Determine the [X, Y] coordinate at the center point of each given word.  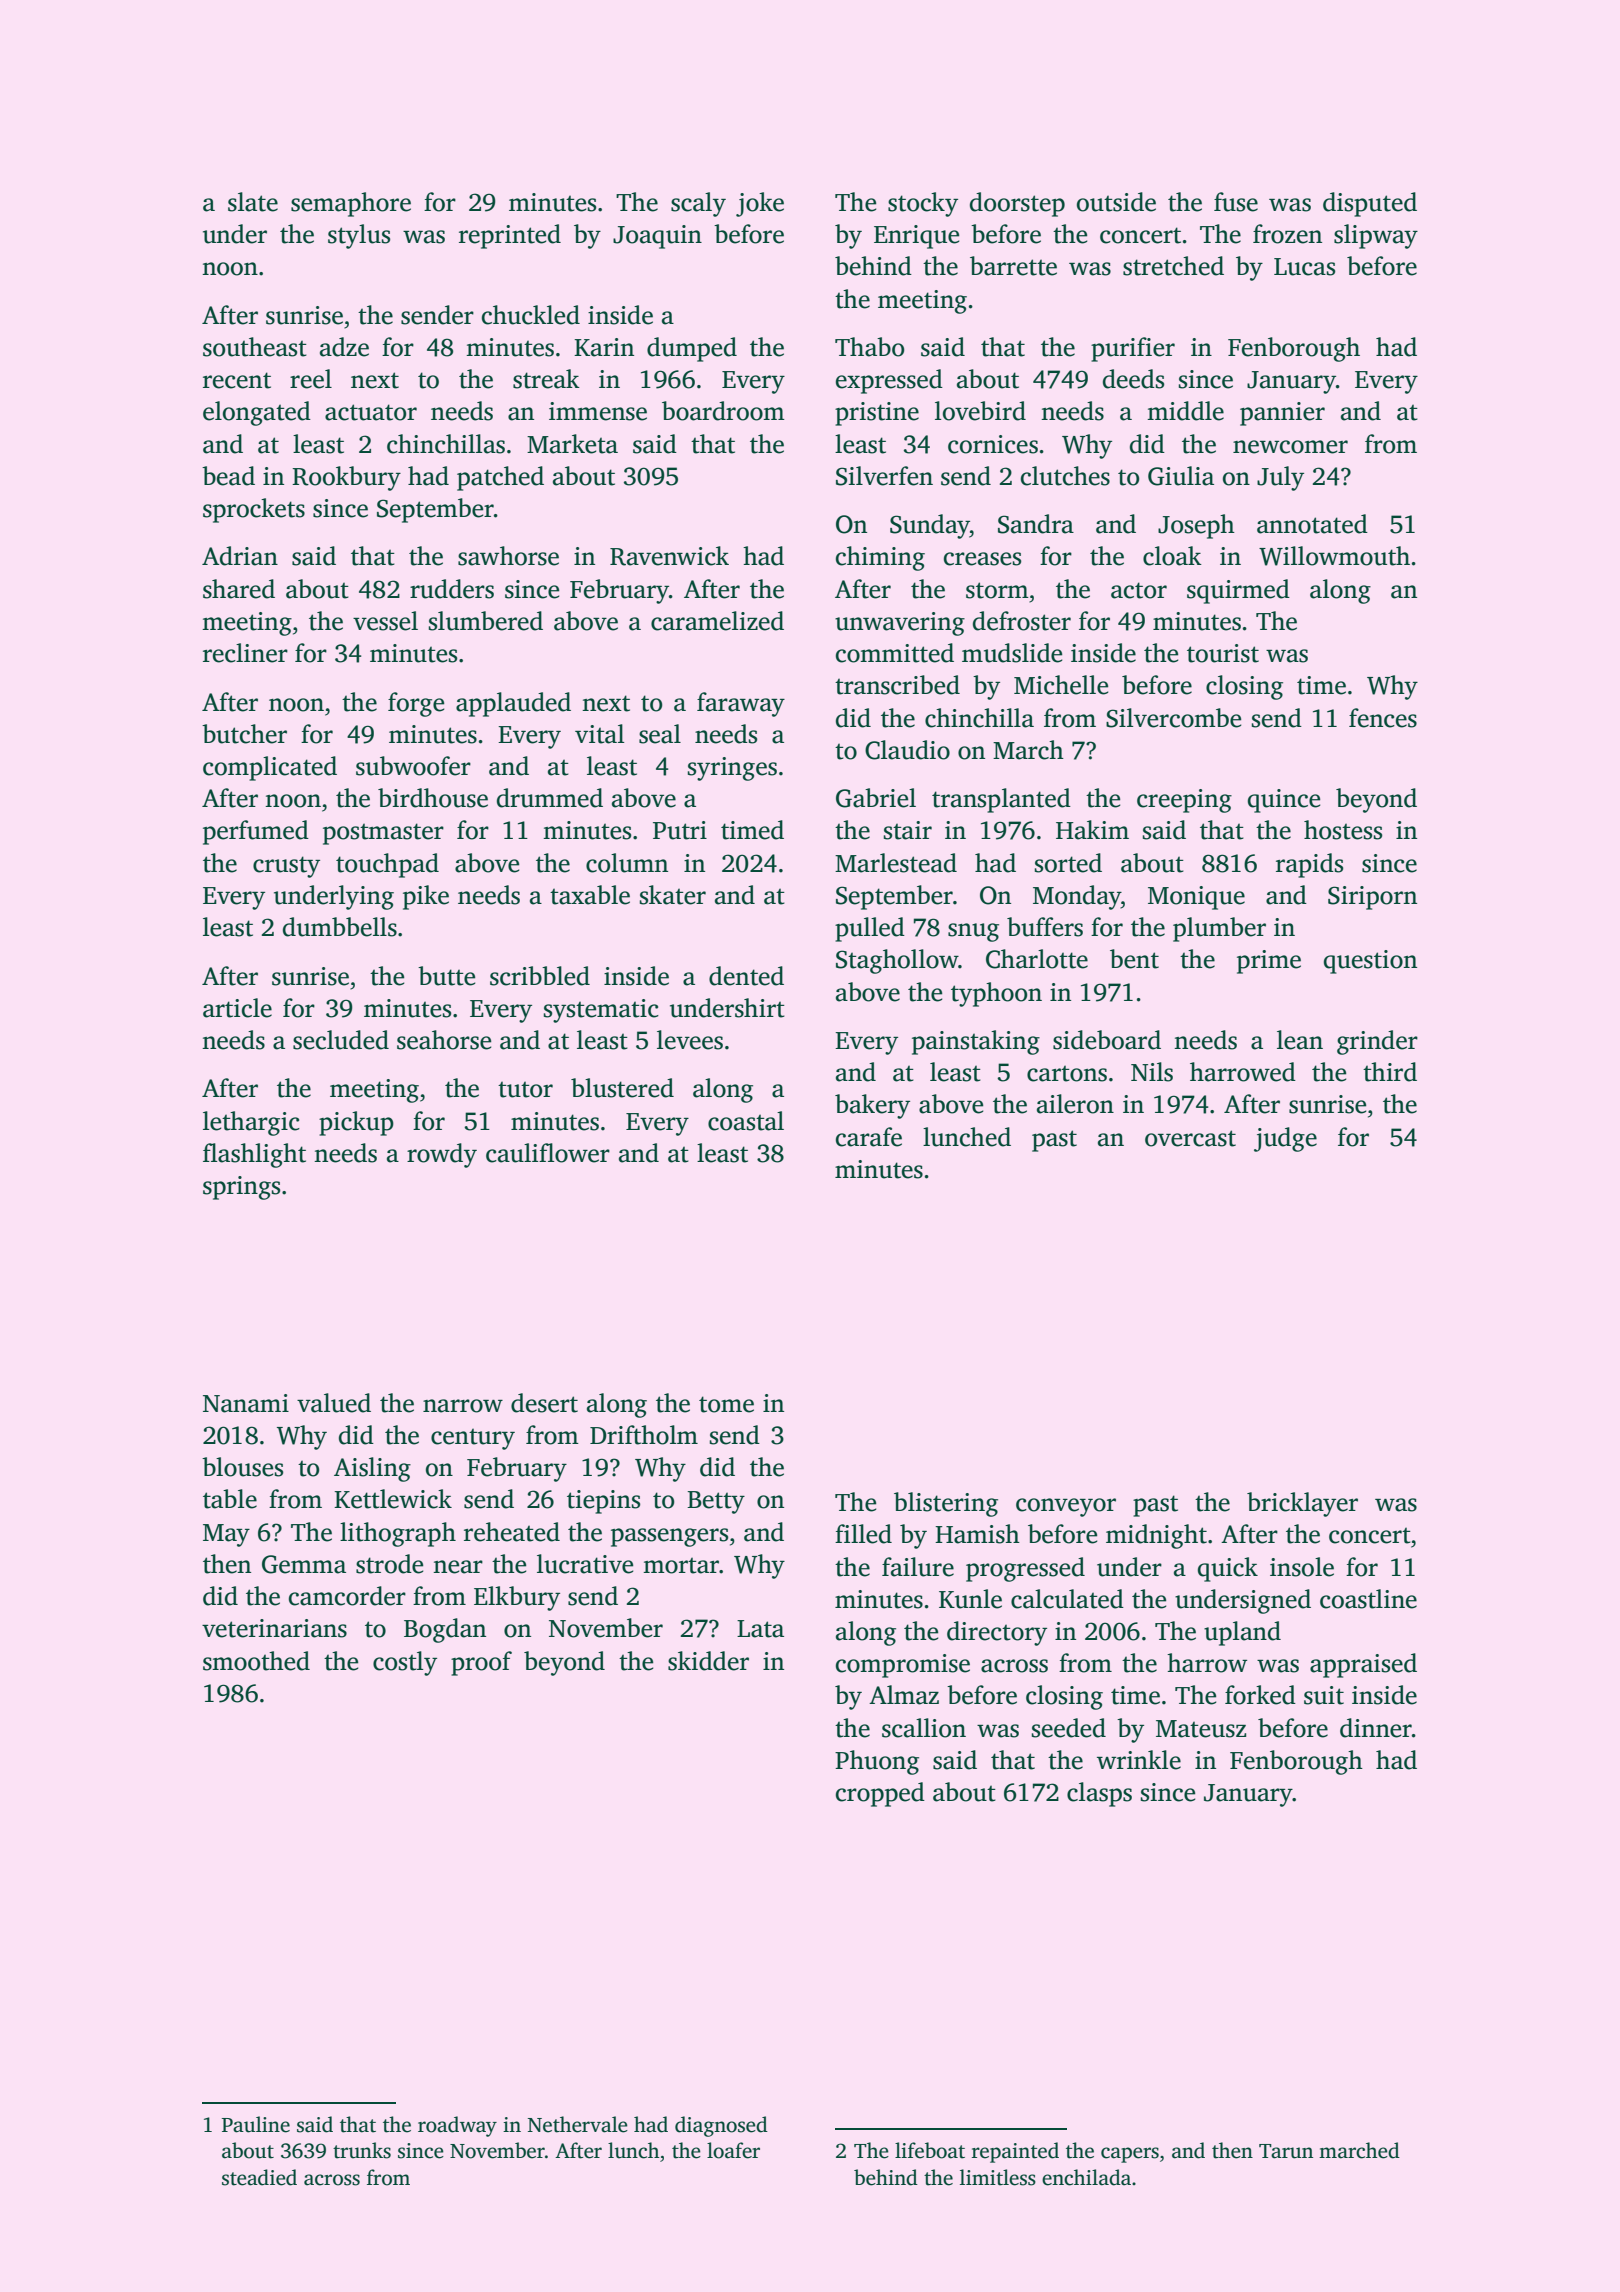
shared [239, 589]
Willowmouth [1334, 556]
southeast [255, 347]
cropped [880, 1794]
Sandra [1036, 524]
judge [1285, 1139]
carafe [869, 1137]
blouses [242, 1467]
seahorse [444, 1040]
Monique [1196, 898]
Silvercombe [1173, 718]
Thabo [869, 347]
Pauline [256, 2124]
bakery [872, 1106]
